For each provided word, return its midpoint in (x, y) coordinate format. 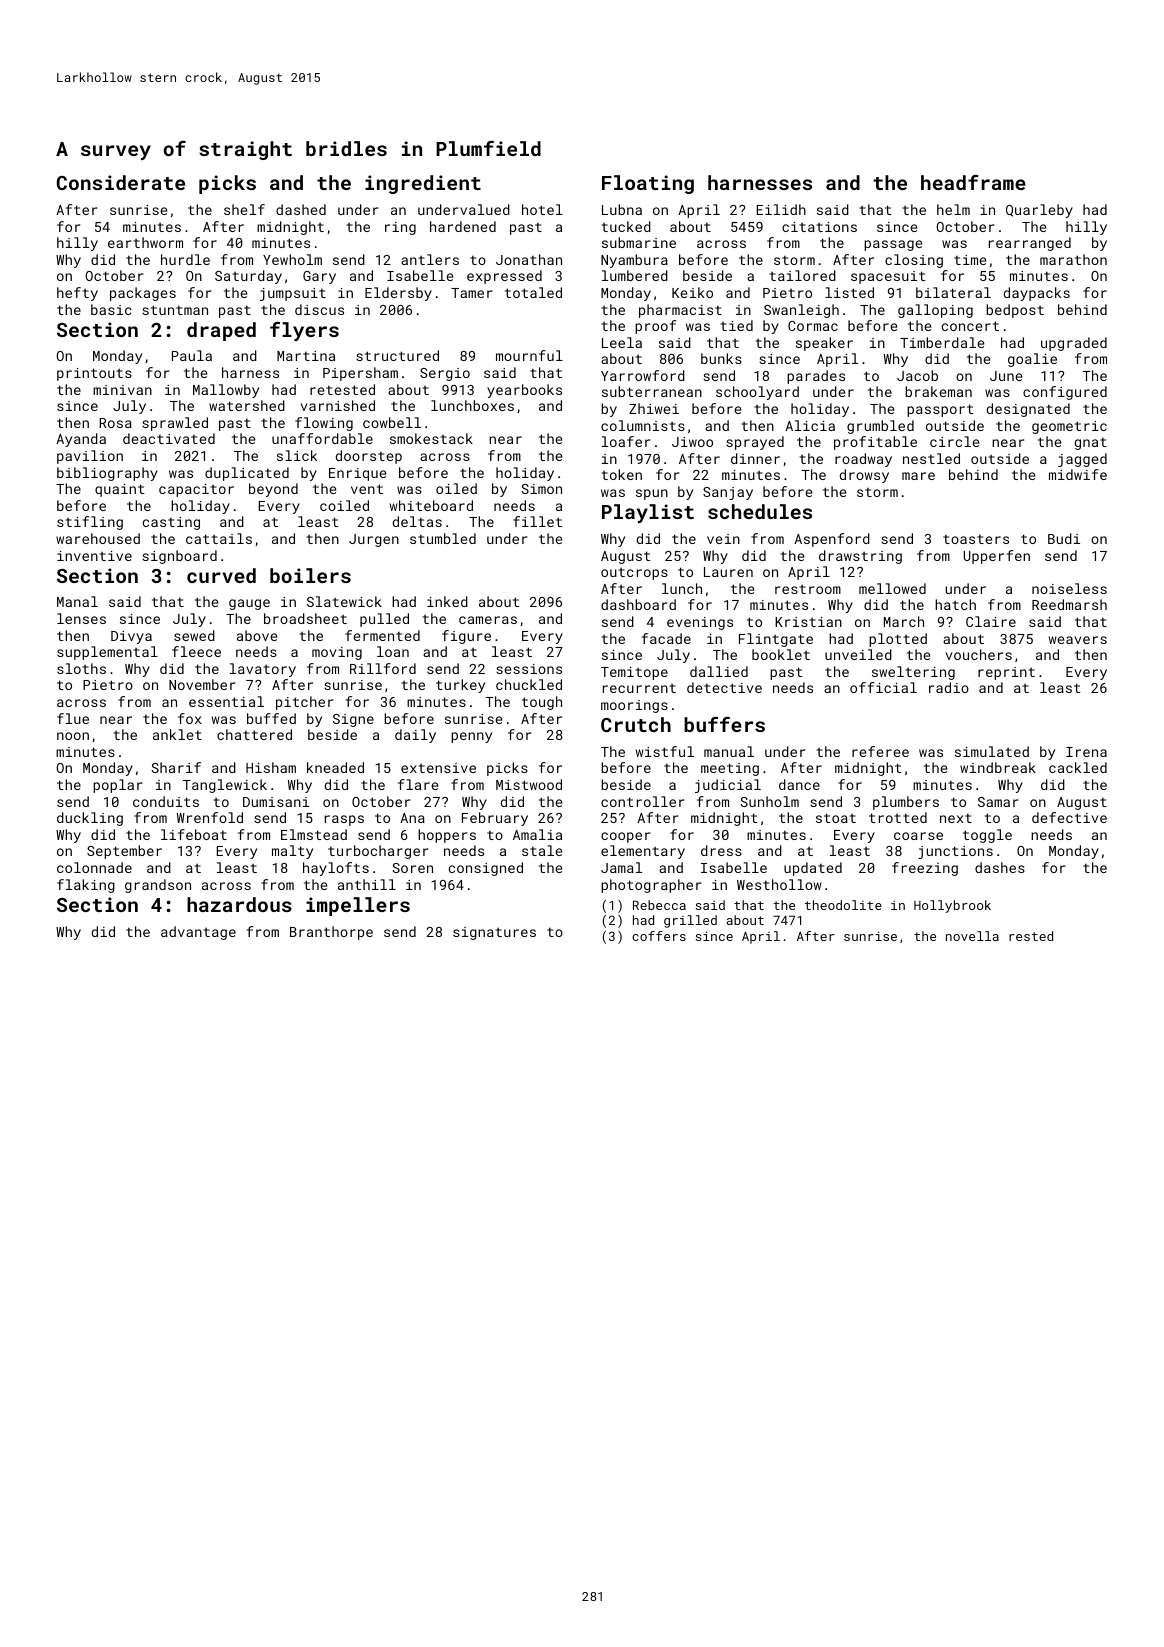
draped (221, 331)
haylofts (336, 869)
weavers (1078, 640)
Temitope (634, 673)
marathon (1073, 259)
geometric (1069, 427)
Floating (648, 184)
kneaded (335, 767)
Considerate (121, 182)
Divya (131, 637)
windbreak (998, 767)
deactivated (169, 438)
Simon (541, 489)
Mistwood (529, 784)
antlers (430, 259)
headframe (973, 182)
